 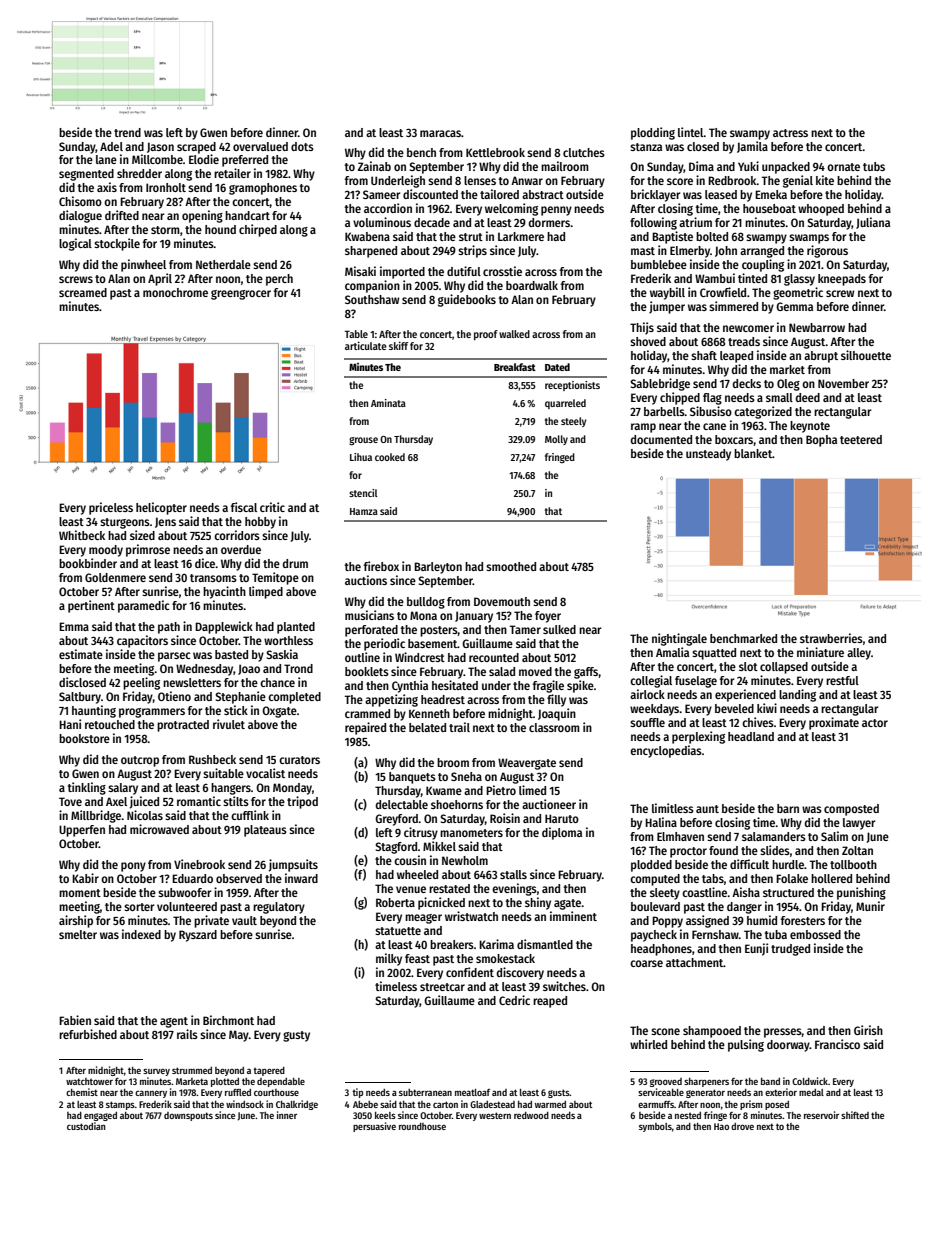 I want to click on embossed, so click(x=815, y=934).
